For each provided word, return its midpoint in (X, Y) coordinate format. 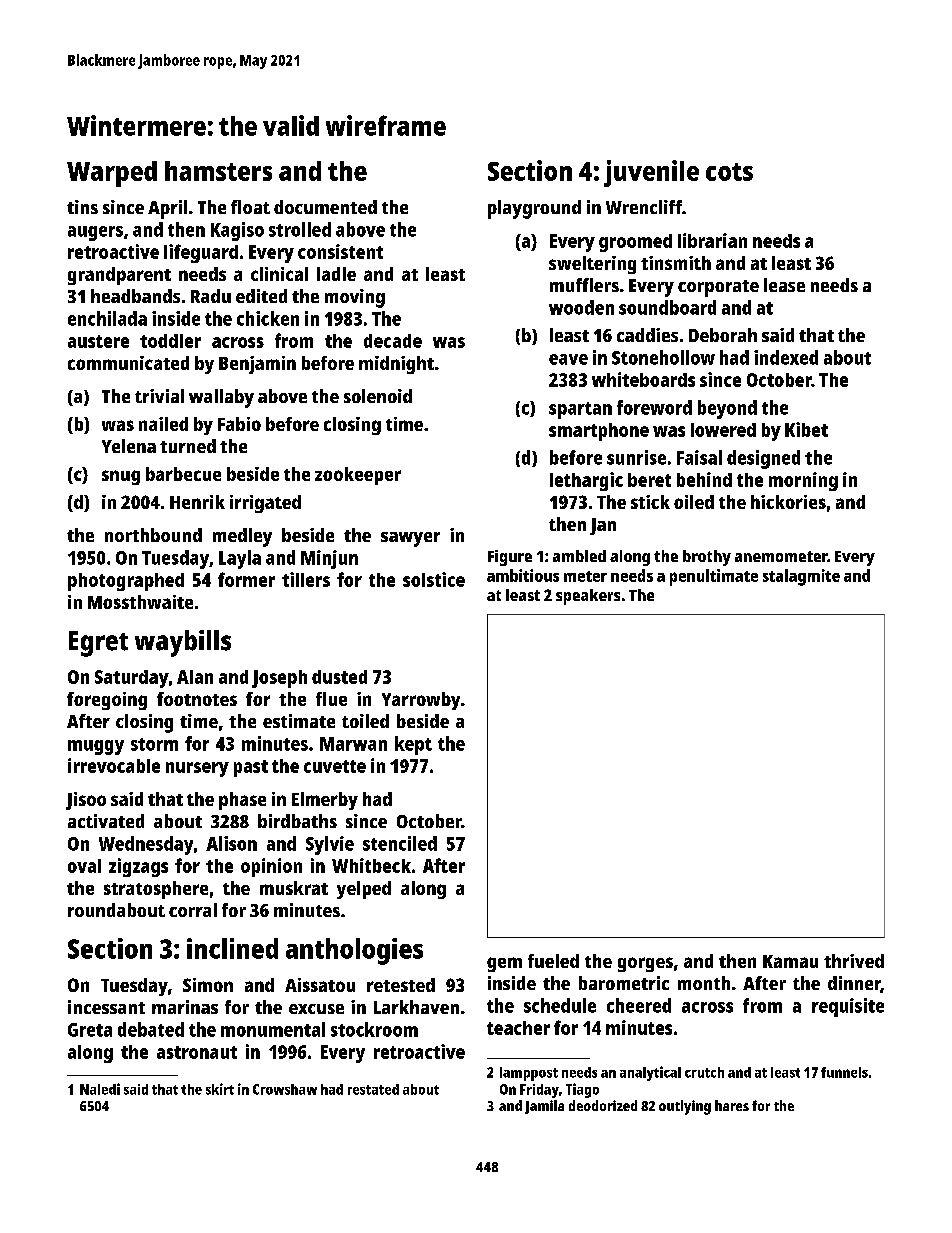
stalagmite (801, 577)
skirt (220, 1089)
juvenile (651, 173)
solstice (434, 579)
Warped (112, 174)
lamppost (529, 1074)
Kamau (790, 961)
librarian (712, 240)
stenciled (400, 843)
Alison (231, 843)
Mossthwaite (140, 602)
